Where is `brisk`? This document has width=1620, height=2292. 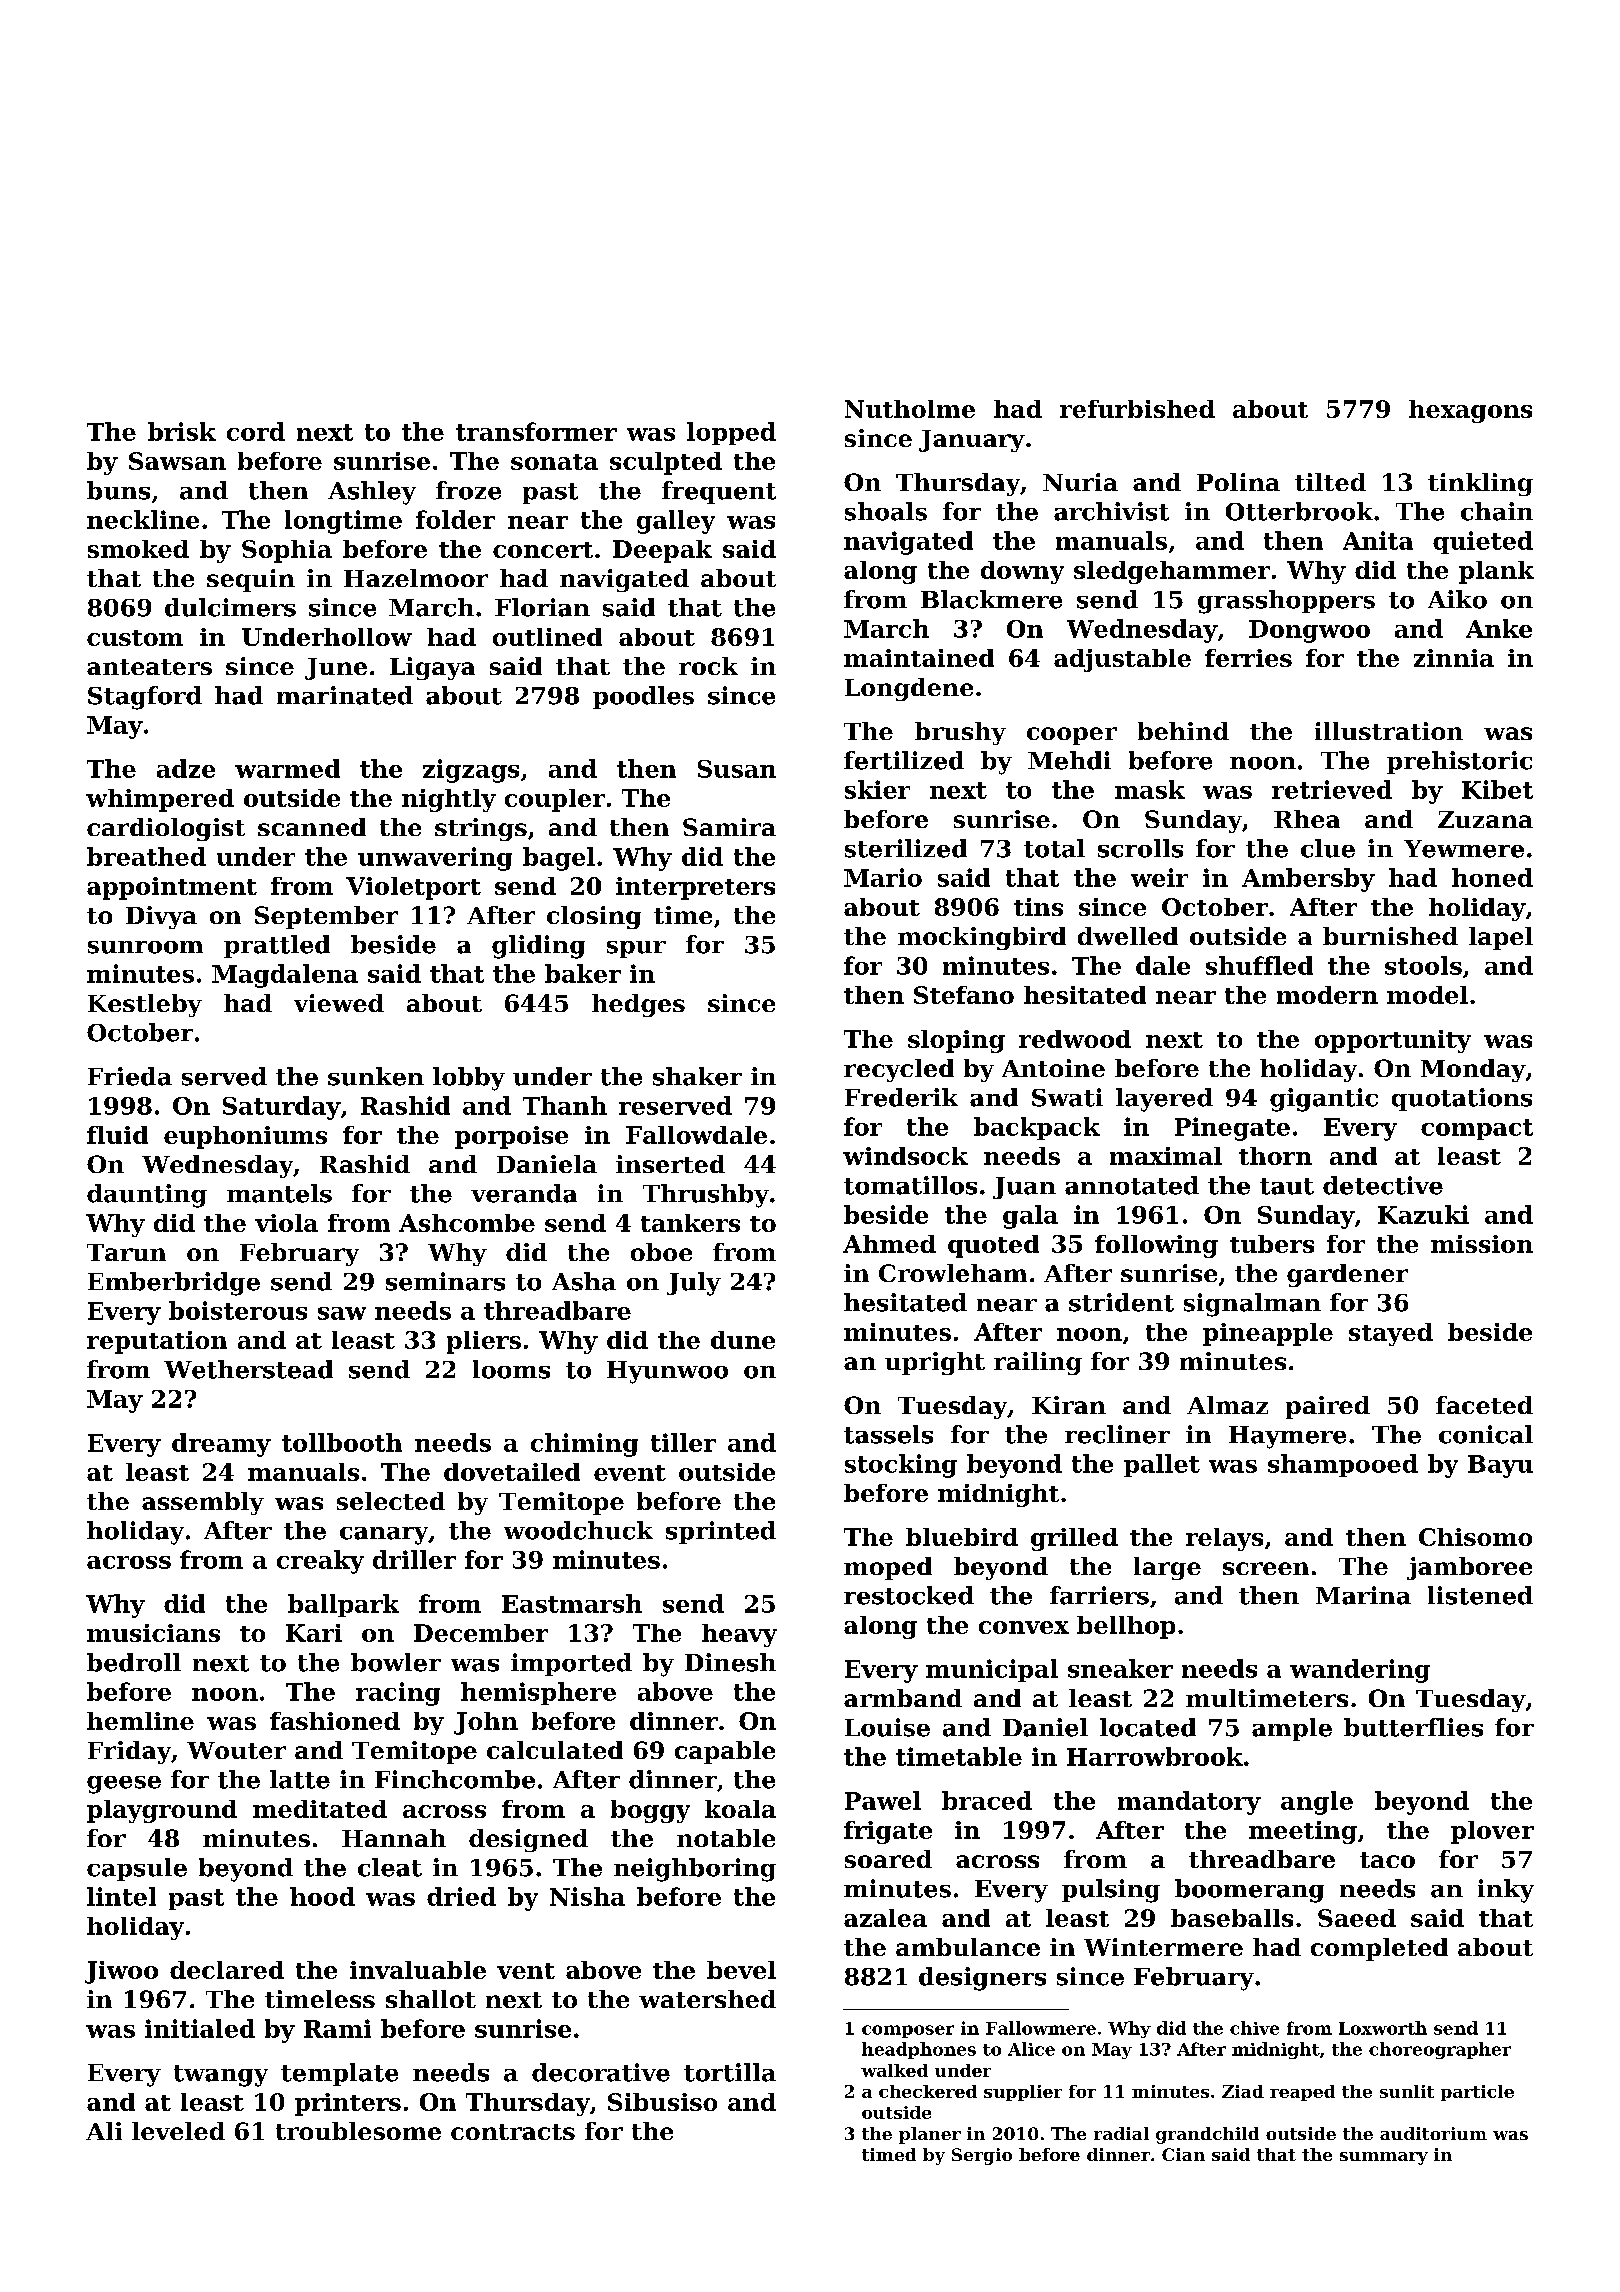 brisk is located at coordinates (182, 431).
